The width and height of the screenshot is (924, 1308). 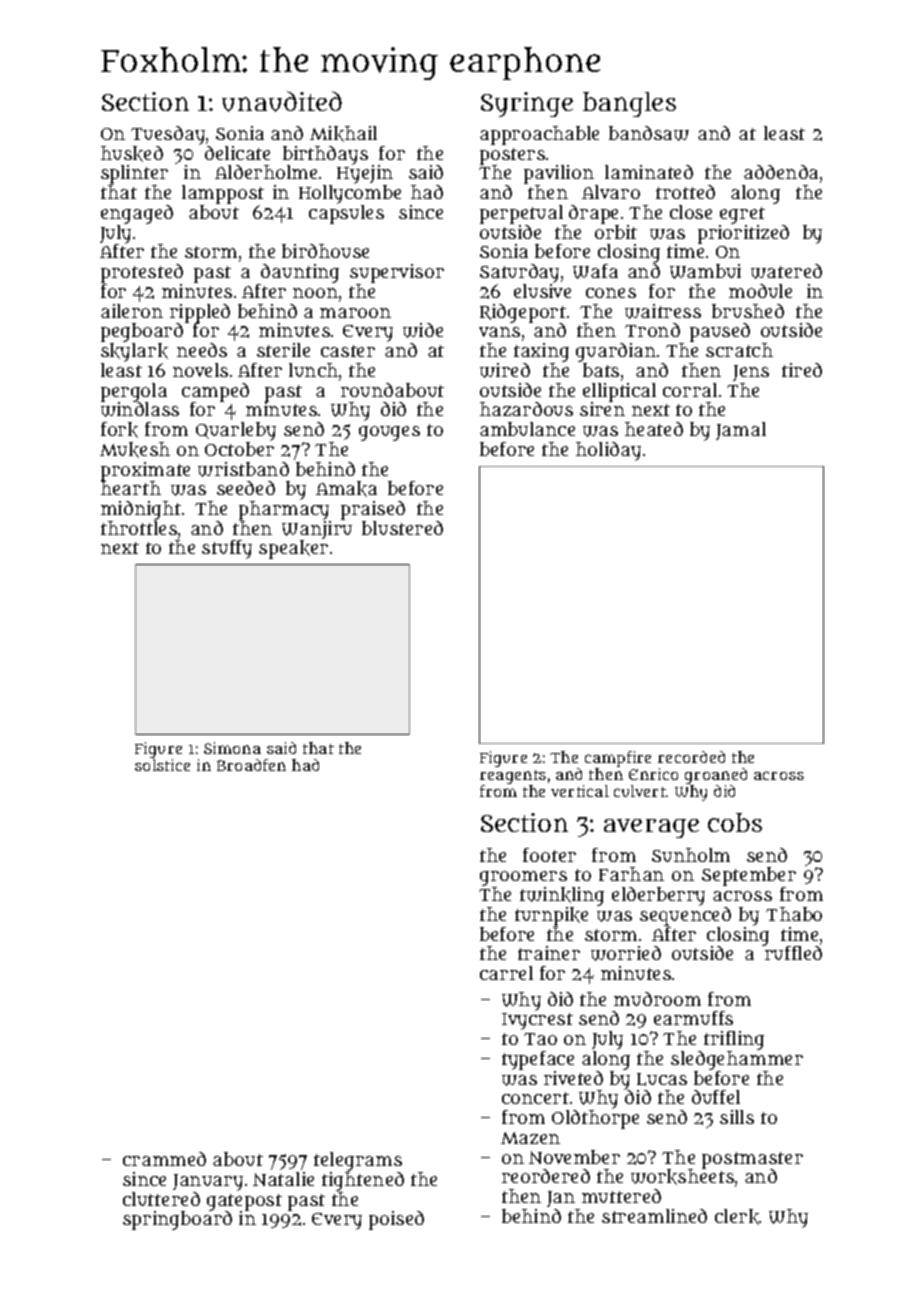 I want to click on stuffy, so click(x=227, y=549).
